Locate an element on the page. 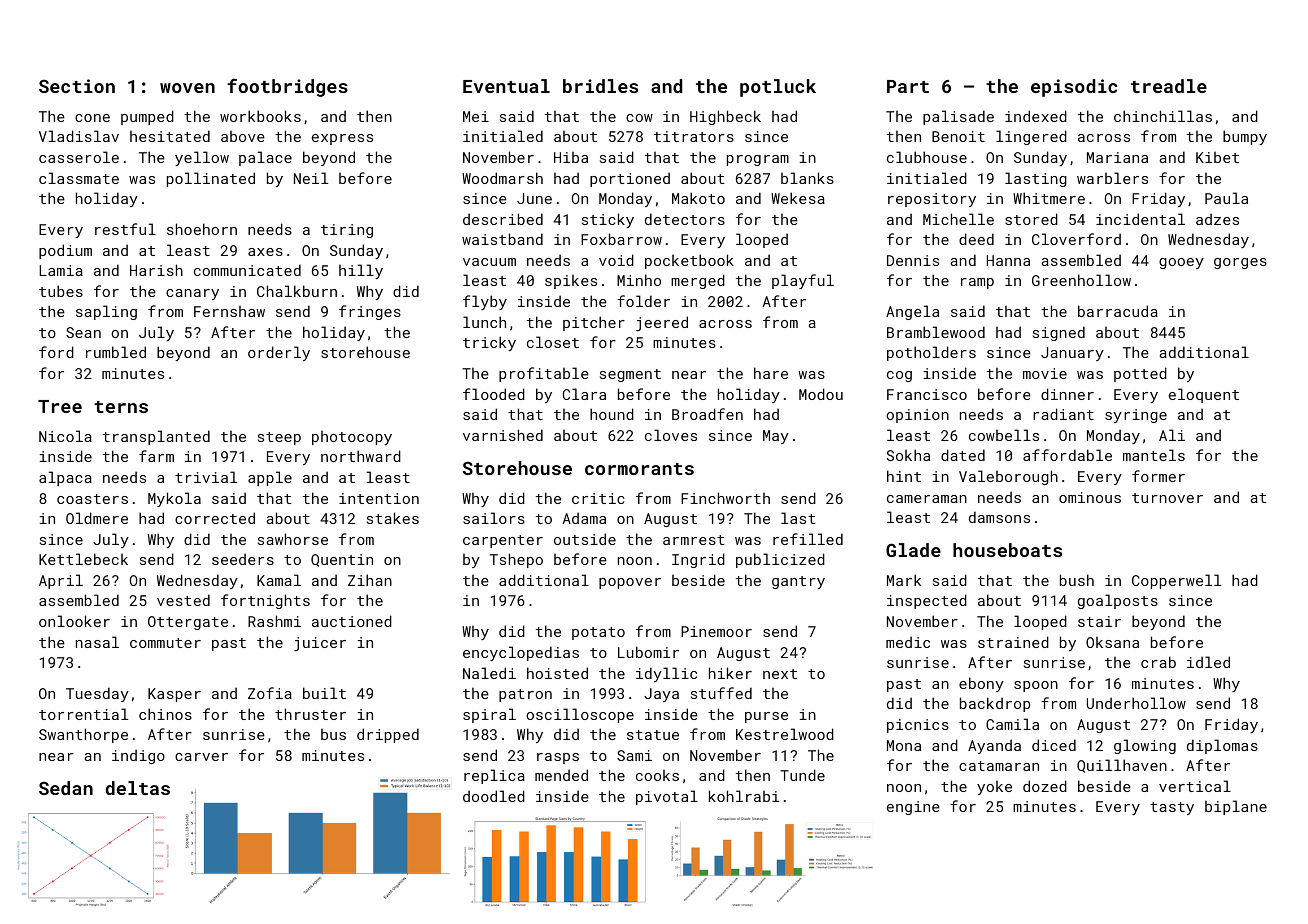 This page has height=924, width=1308. Kestrelwood is located at coordinates (785, 734).
